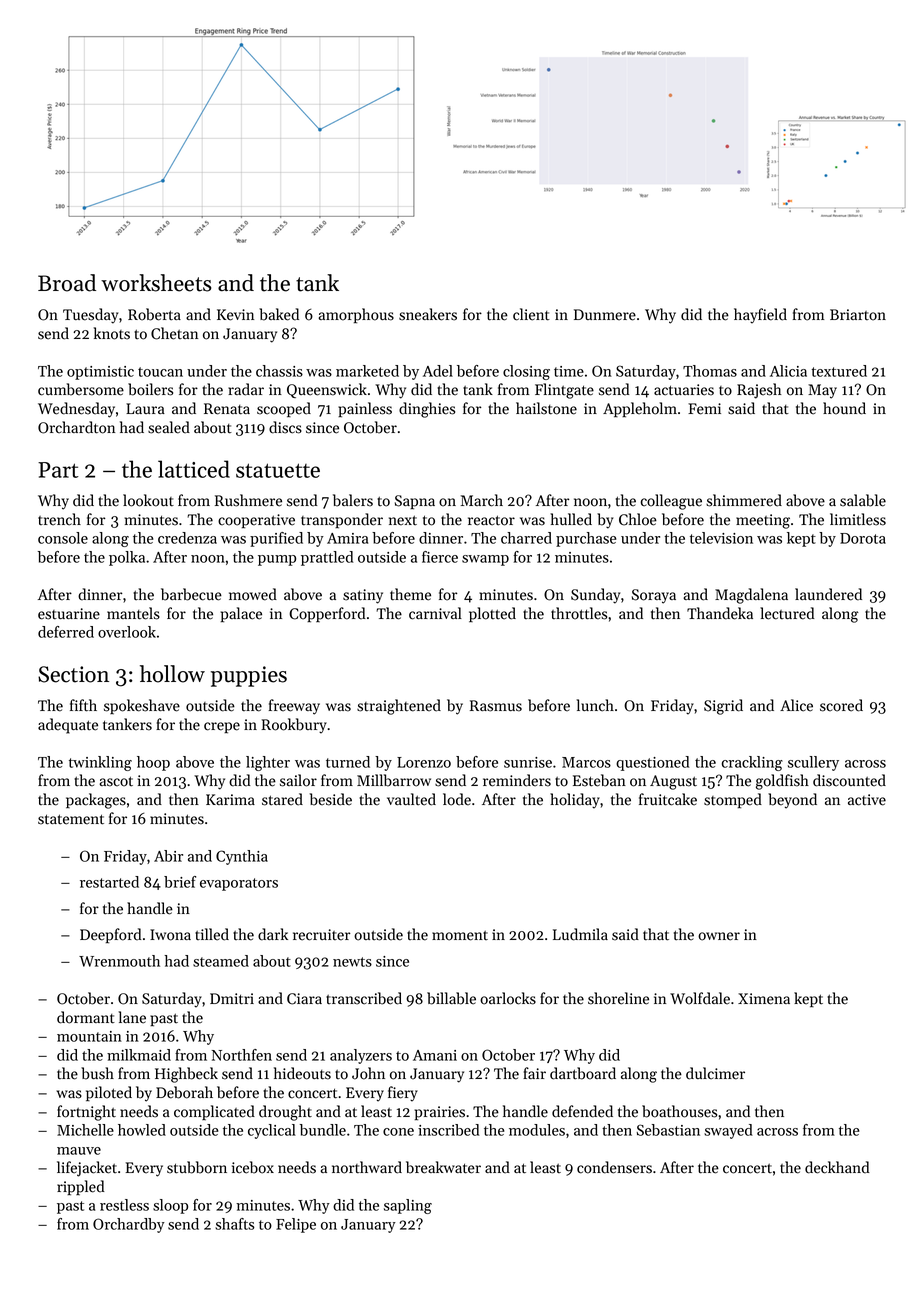  I want to click on lectured, so click(787, 613).
